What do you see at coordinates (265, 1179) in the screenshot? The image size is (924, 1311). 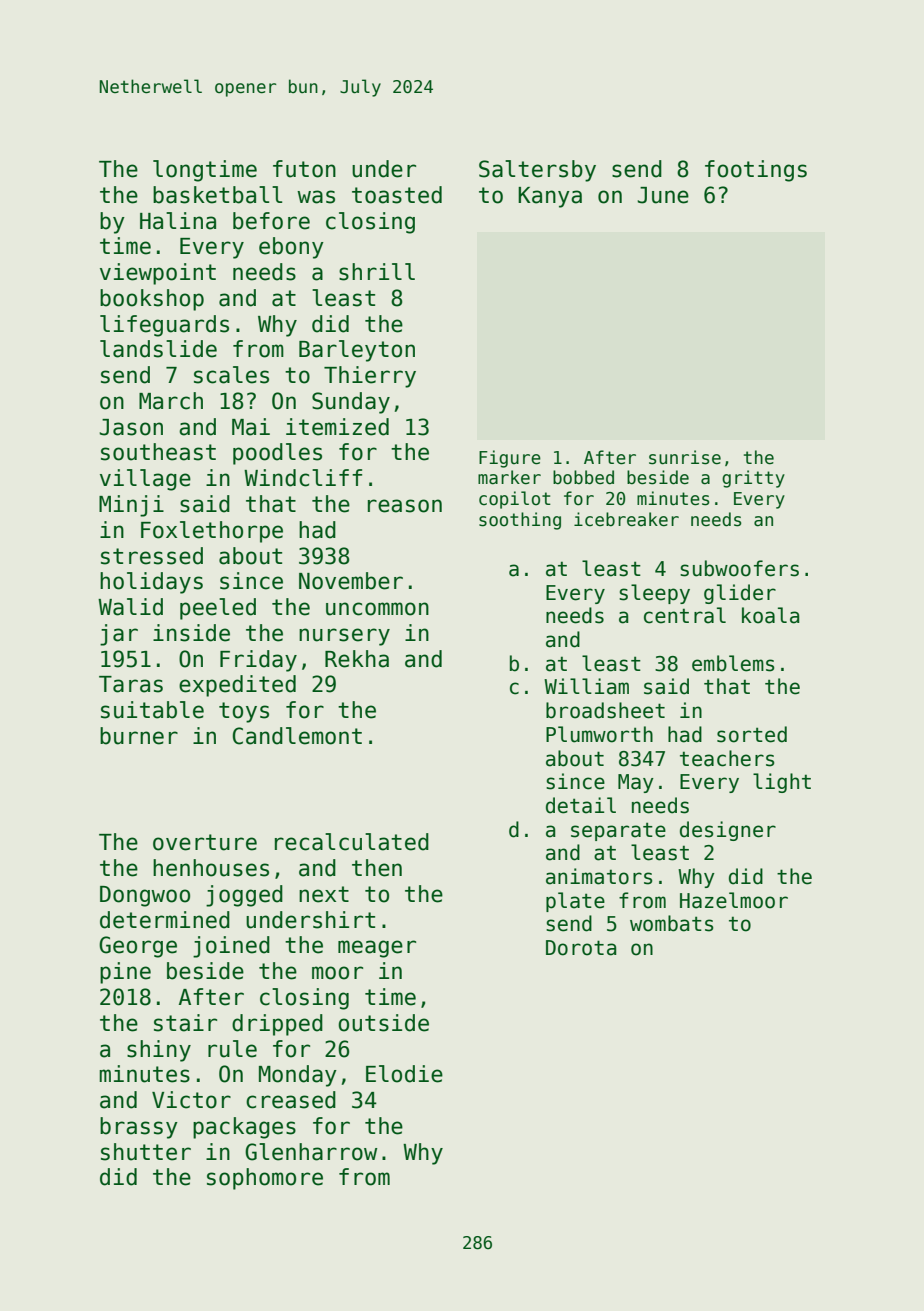 I see `sophomore` at bounding box center [265, 1179].
